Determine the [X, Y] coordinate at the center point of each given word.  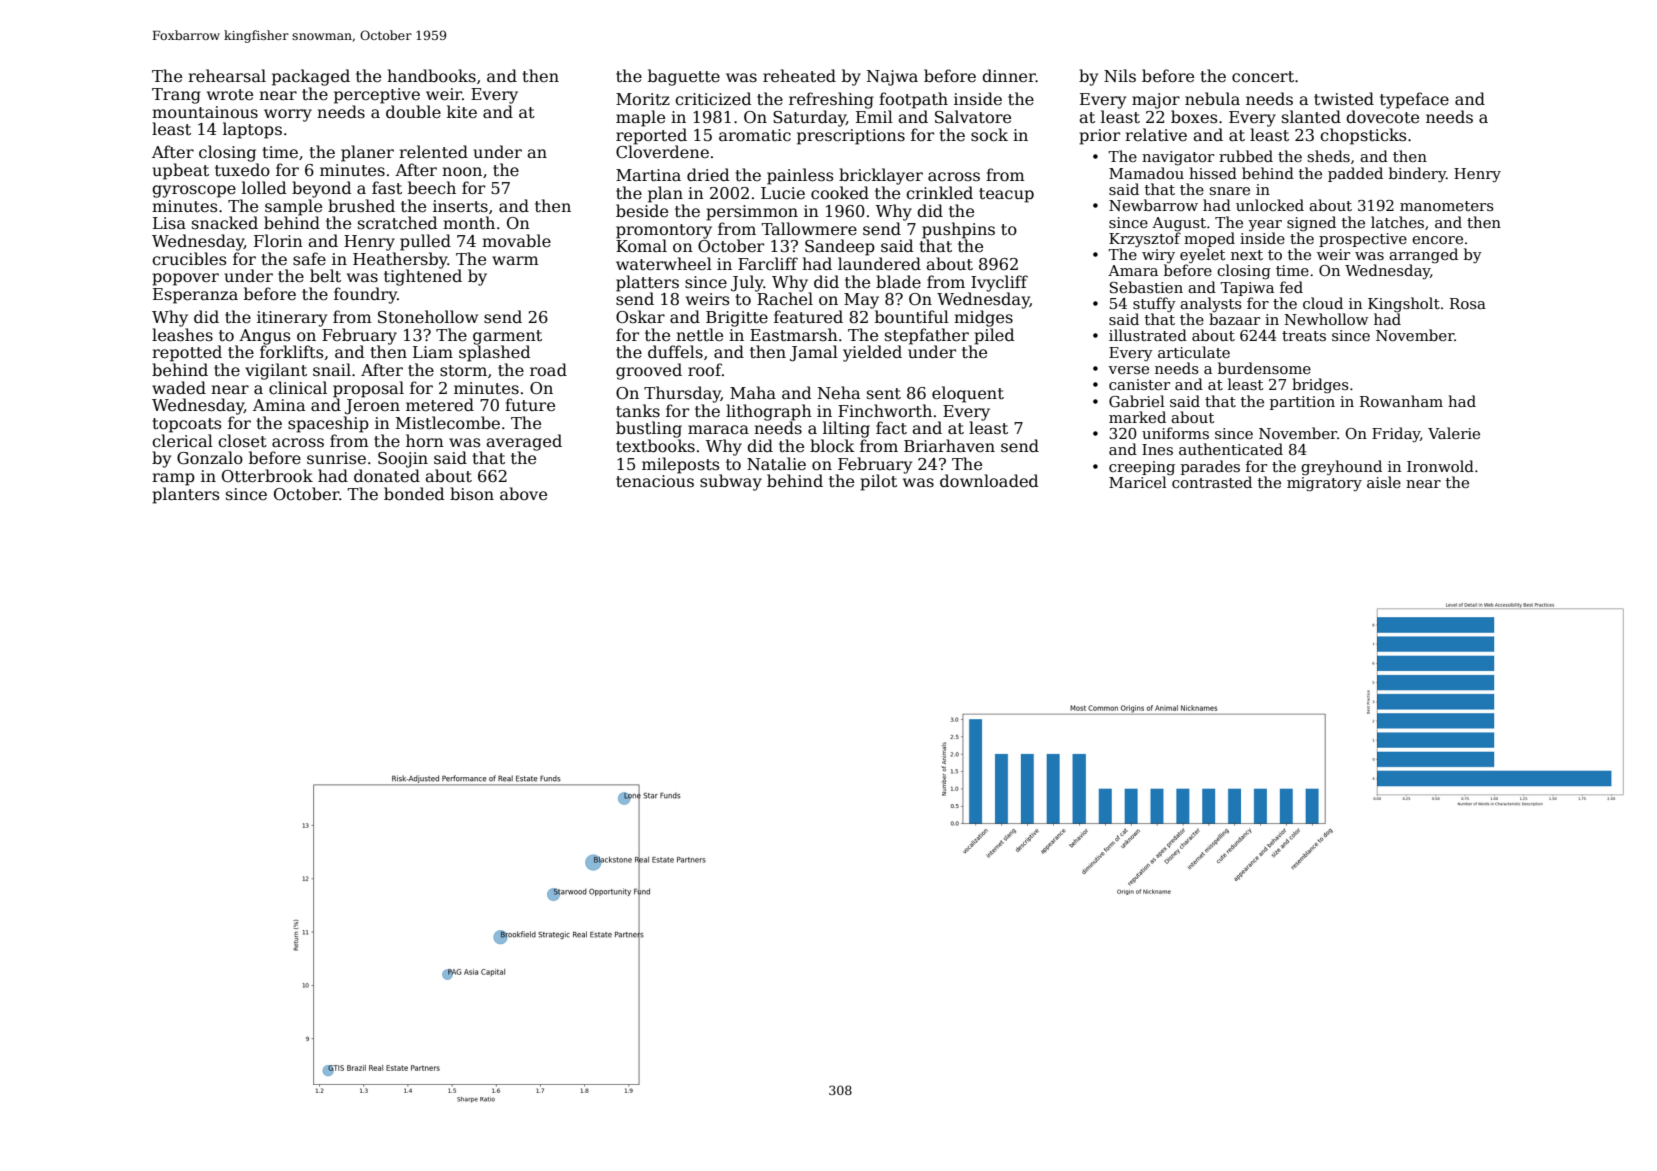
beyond [322, 189]
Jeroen [372, 407]
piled [994, 336]
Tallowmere [809, 229]
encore [1437, 240]
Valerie [1454, 433]
